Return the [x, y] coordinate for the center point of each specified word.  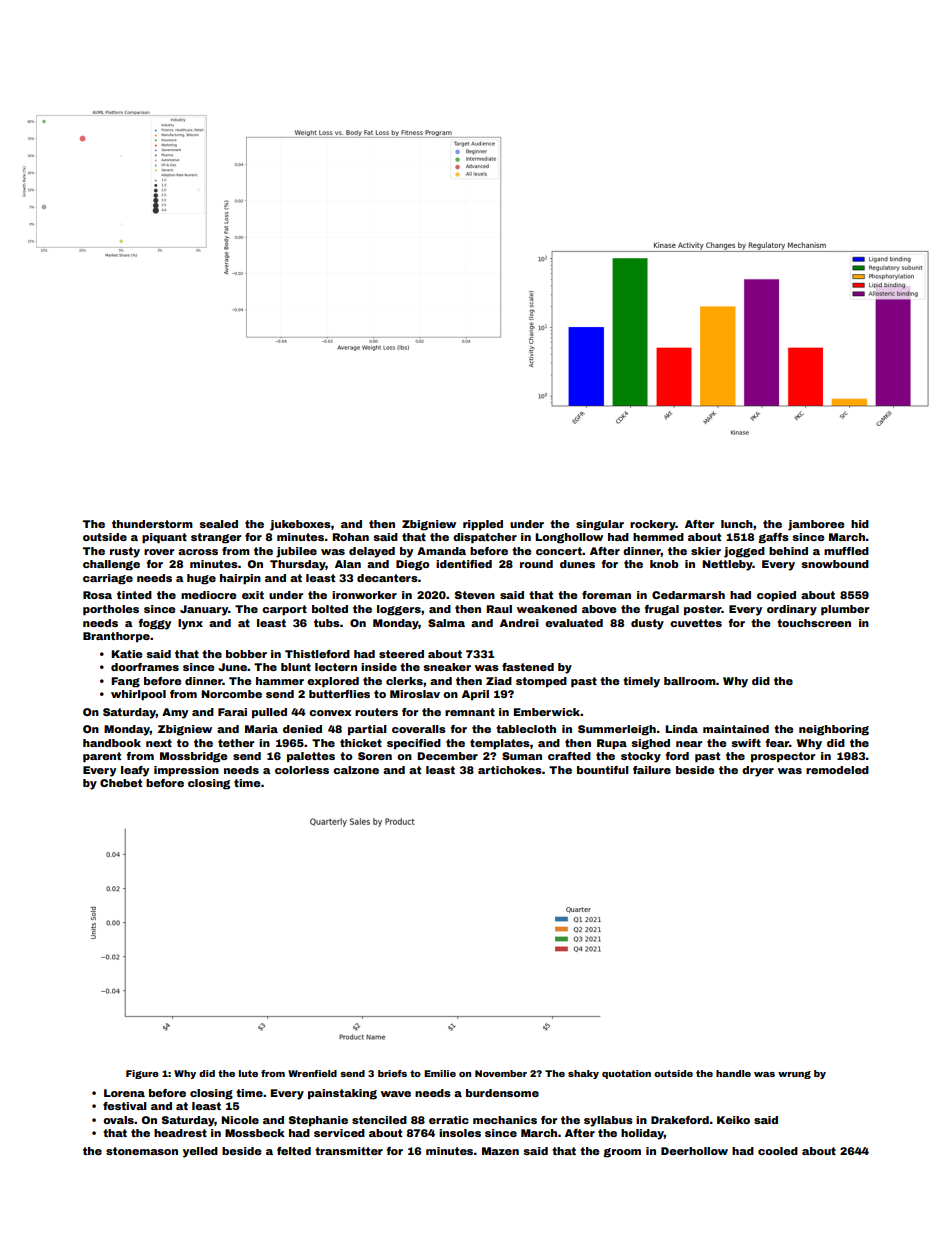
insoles [460, 1133]
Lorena [124, 1093]
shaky [583, 1074]
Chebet [121, 783]
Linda [681, 729]
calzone [356, 770]
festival [125, 1106]
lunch [737, 524]
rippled [483, 525]
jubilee [296, 552]
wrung [794, 1075]
